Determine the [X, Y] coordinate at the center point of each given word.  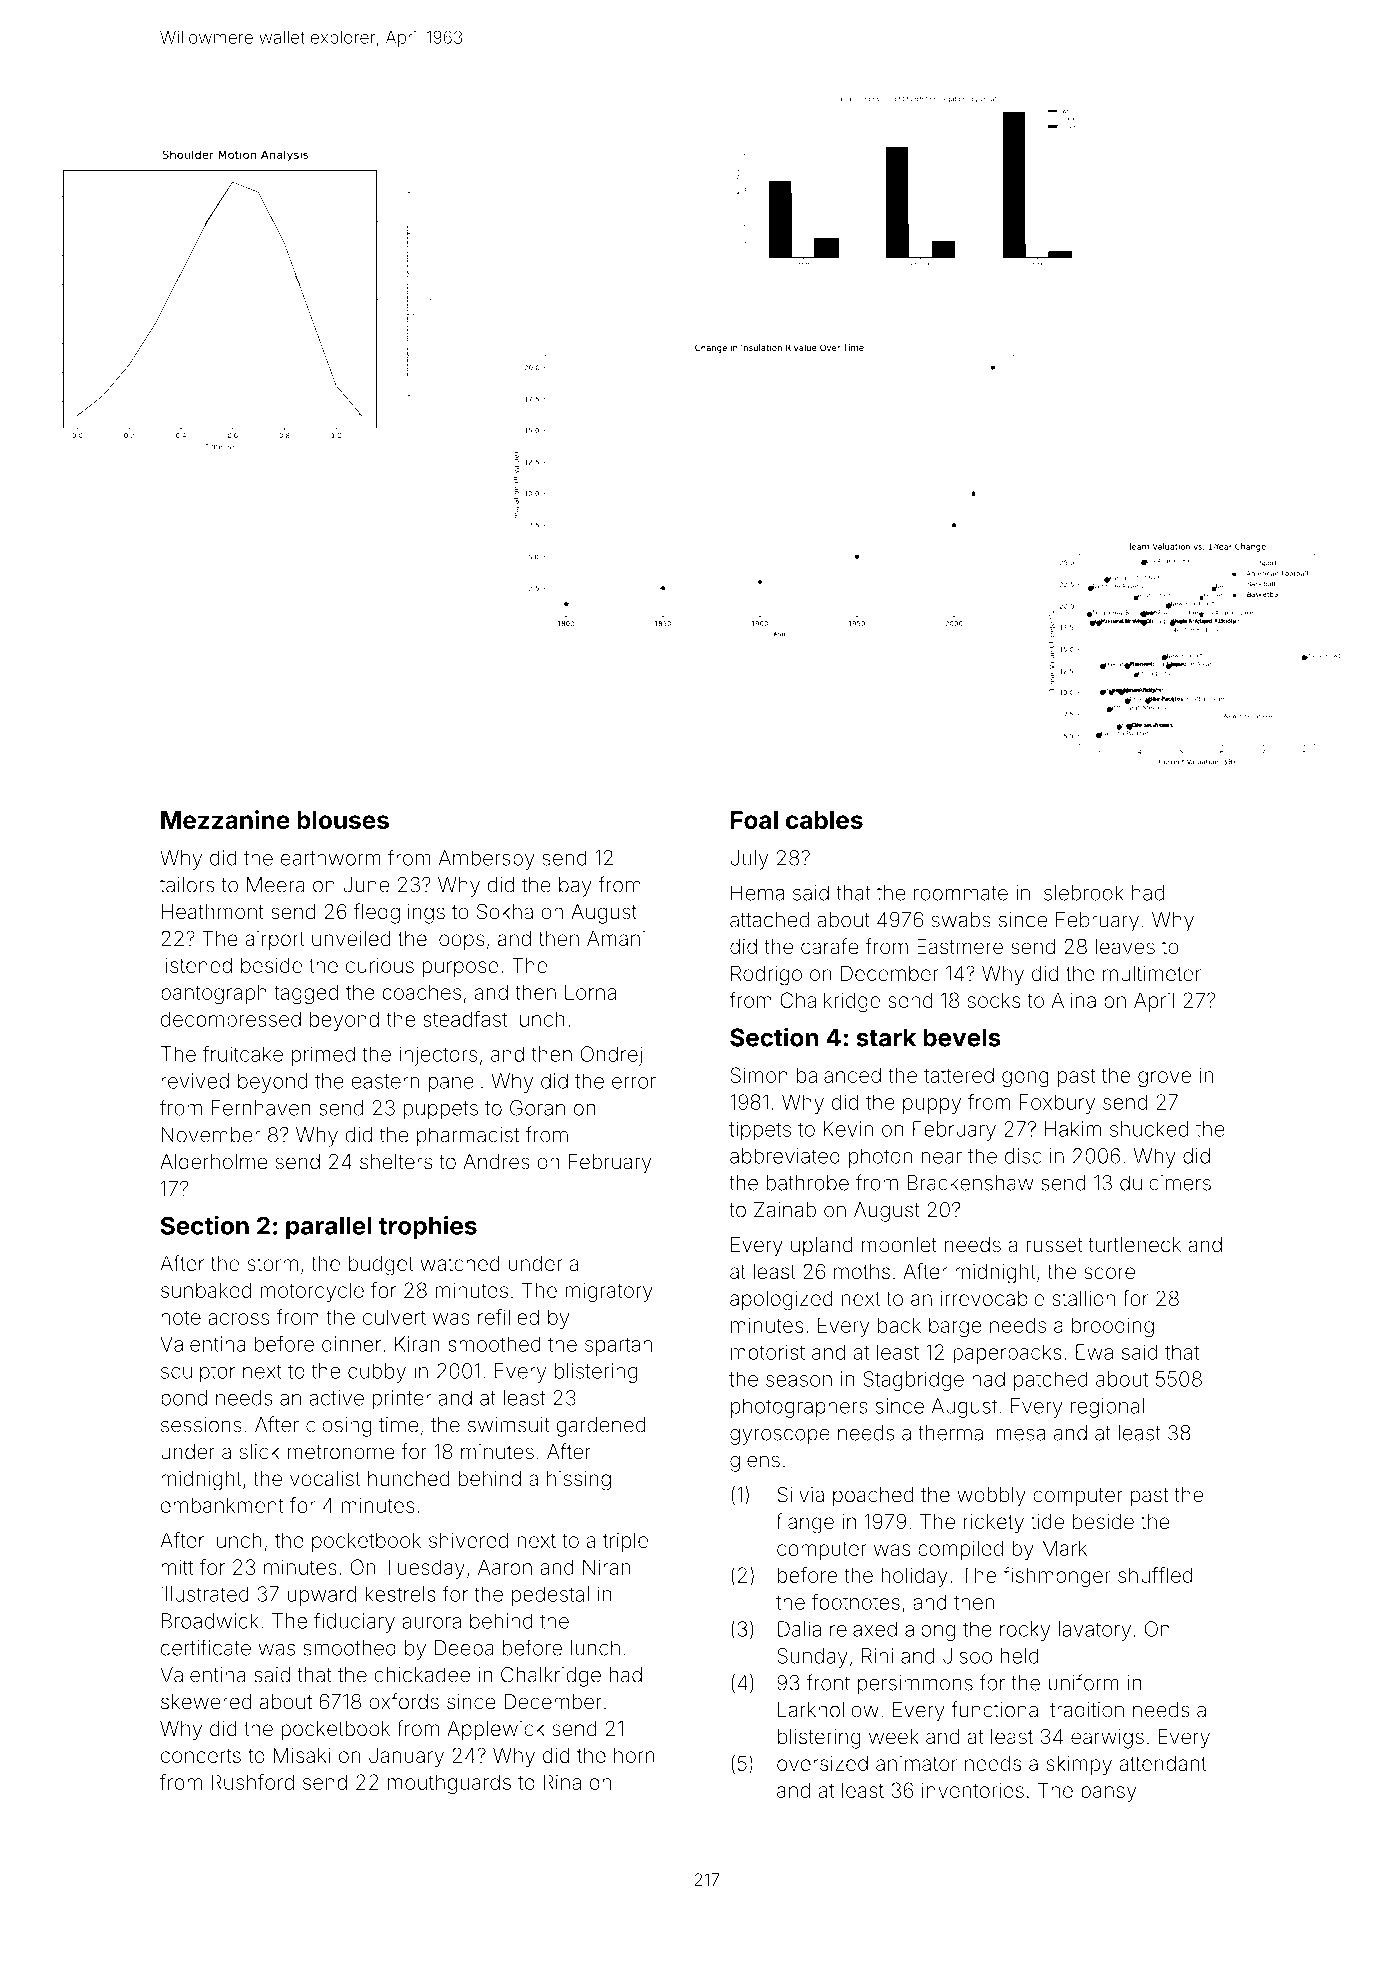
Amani [616, 938]
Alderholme [214, 1162]
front [828, 1682]
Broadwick [210, 1621]
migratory [609, 1293]
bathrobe [808, 1183]
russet [1054, 1245]
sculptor [198, 1373]
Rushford [253, 1782]
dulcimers [1165, 1183]
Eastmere [960, 947]
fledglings [399, 913]
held [1020, 1656]
